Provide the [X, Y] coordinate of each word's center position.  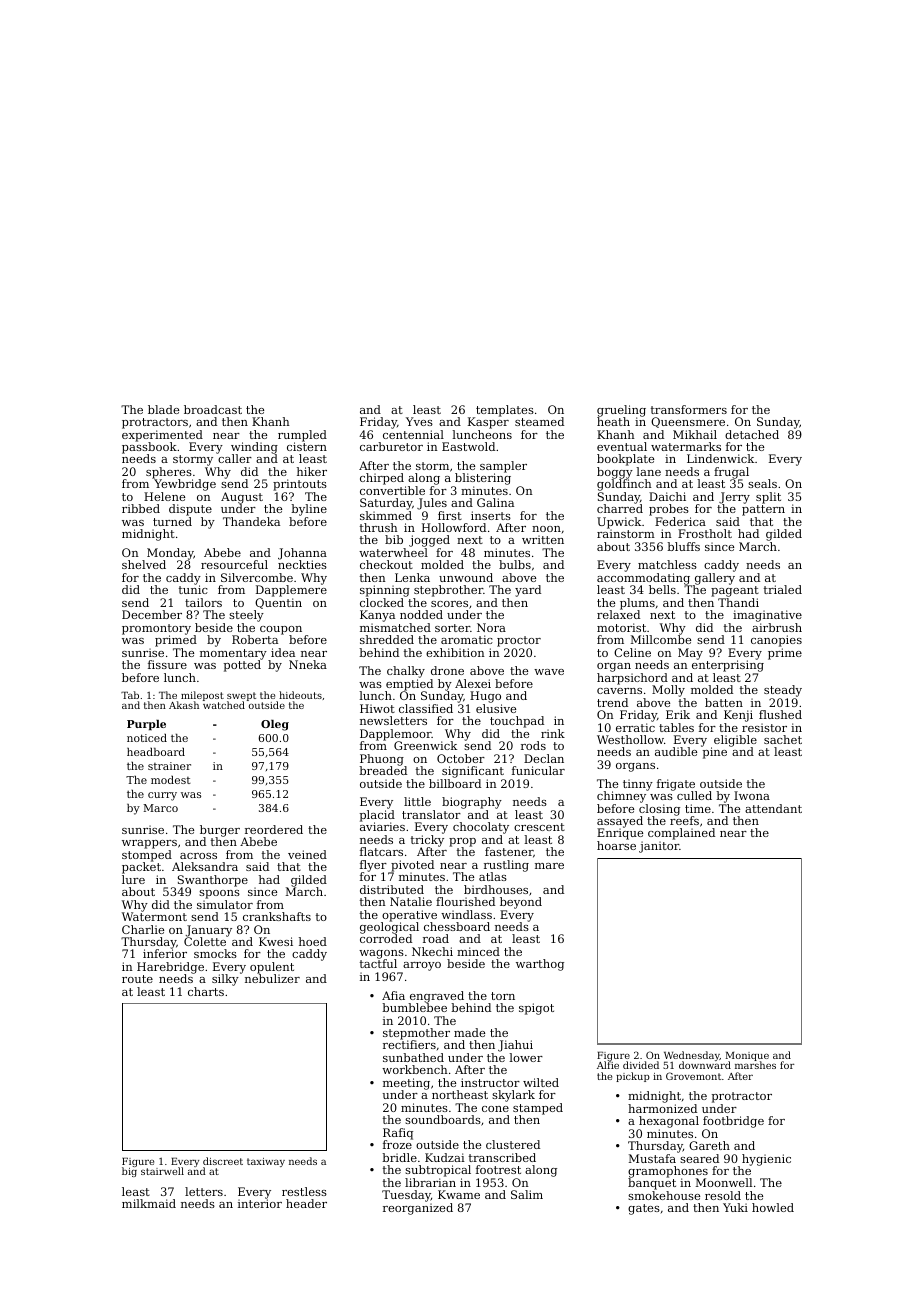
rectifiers [409, 1045]
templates [505, 411]
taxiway [266, 1162]
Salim [527, 1194]
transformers [689, 409]
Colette [205, 941]
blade [163, 409]
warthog [540, 965]
